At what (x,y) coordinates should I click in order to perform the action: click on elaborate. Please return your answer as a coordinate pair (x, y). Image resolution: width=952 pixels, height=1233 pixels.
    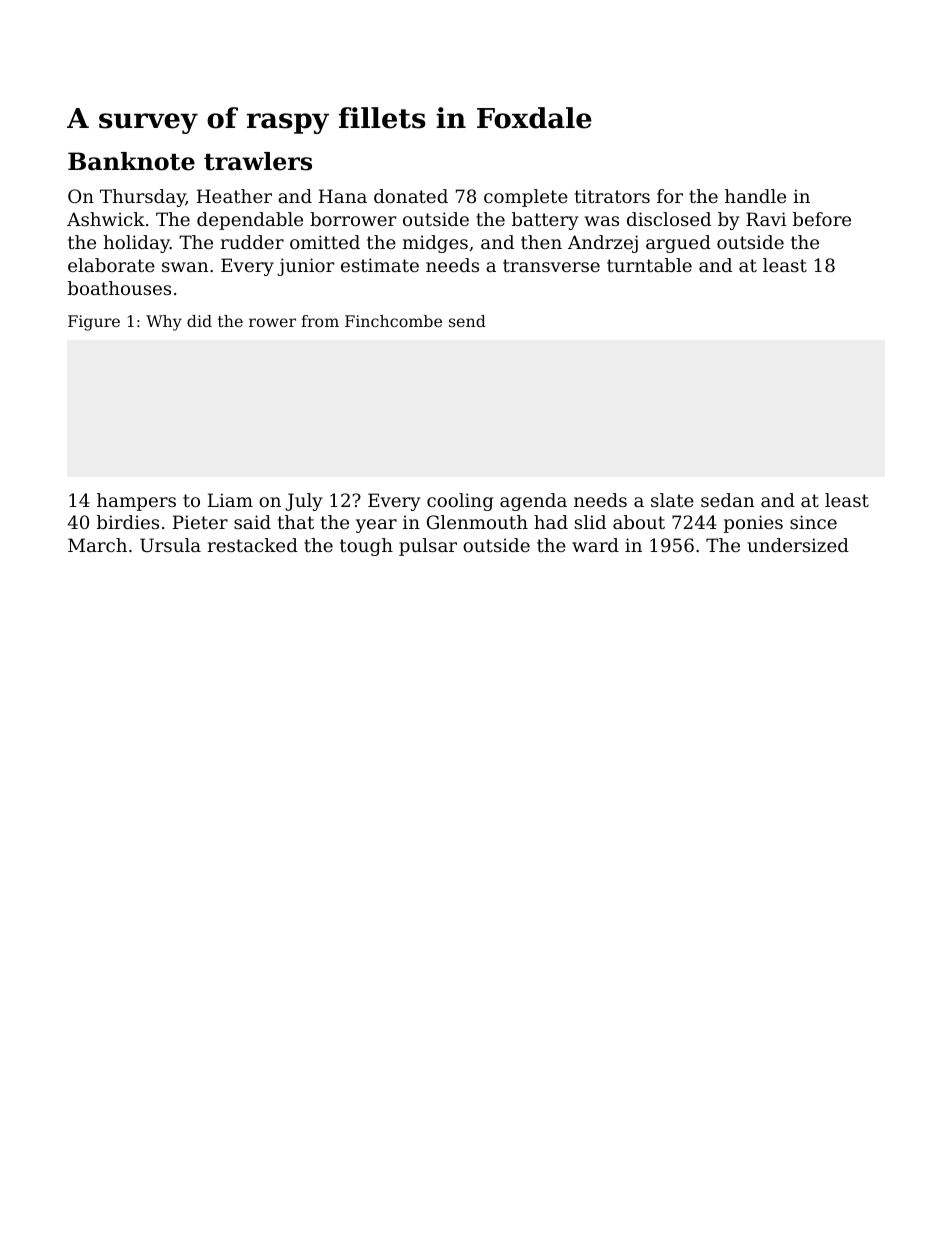
    Looking at the image, I should click on (111, 265).
